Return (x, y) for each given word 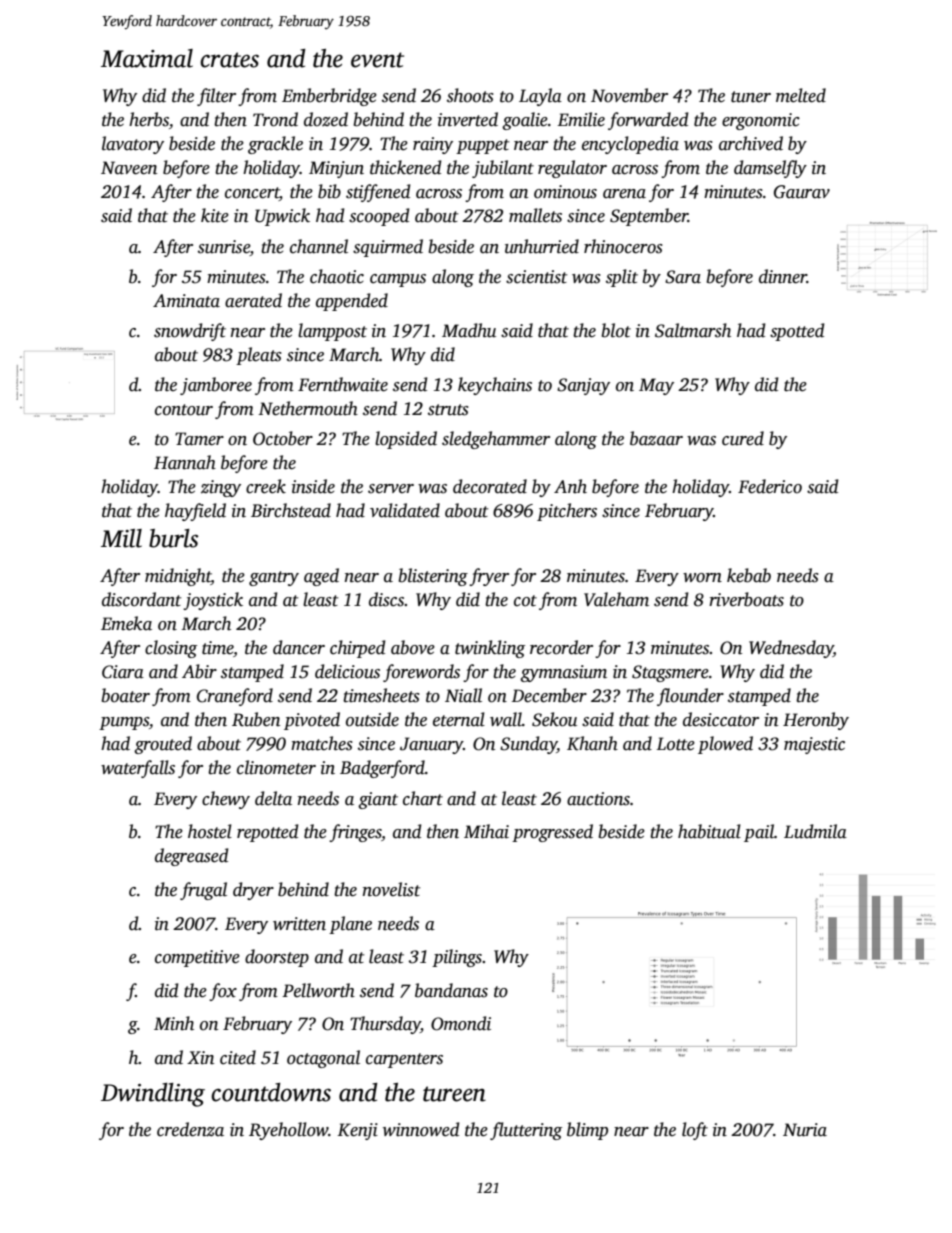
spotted (797, 332)
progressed (552, 833)
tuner (751, 97)
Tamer (199, 439)
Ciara (123, 672)
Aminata (186, 301)
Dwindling (153, 1095)
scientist (536, 277)
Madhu (469, 330)
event (377, 60)
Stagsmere (670, 673)
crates (229, 60)
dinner (783, 276)
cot (525, 601)
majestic (814, 745)
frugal (203, 891)
